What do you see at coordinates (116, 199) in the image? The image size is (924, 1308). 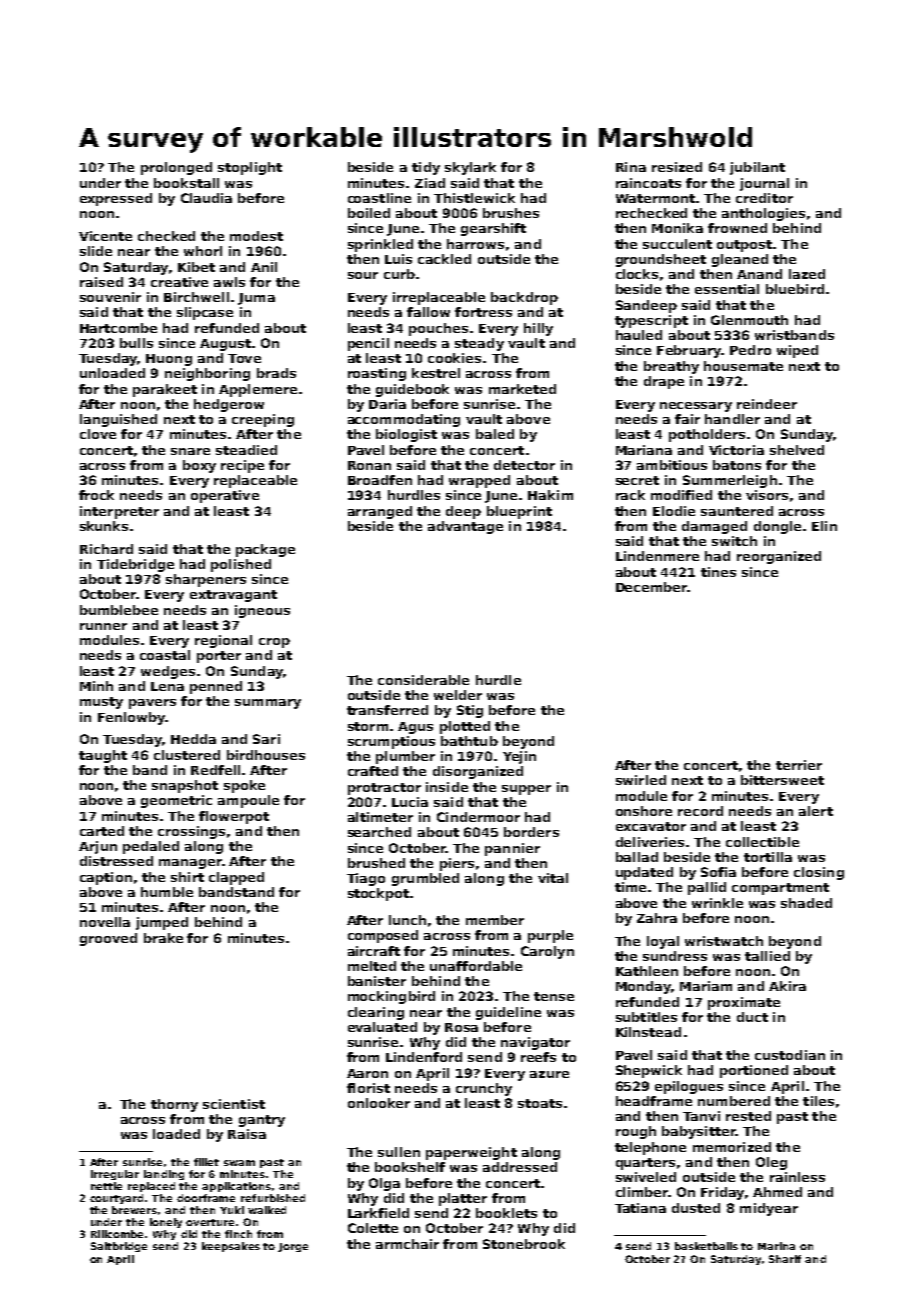 I see `expressed` at bounding box center [116, 199].
